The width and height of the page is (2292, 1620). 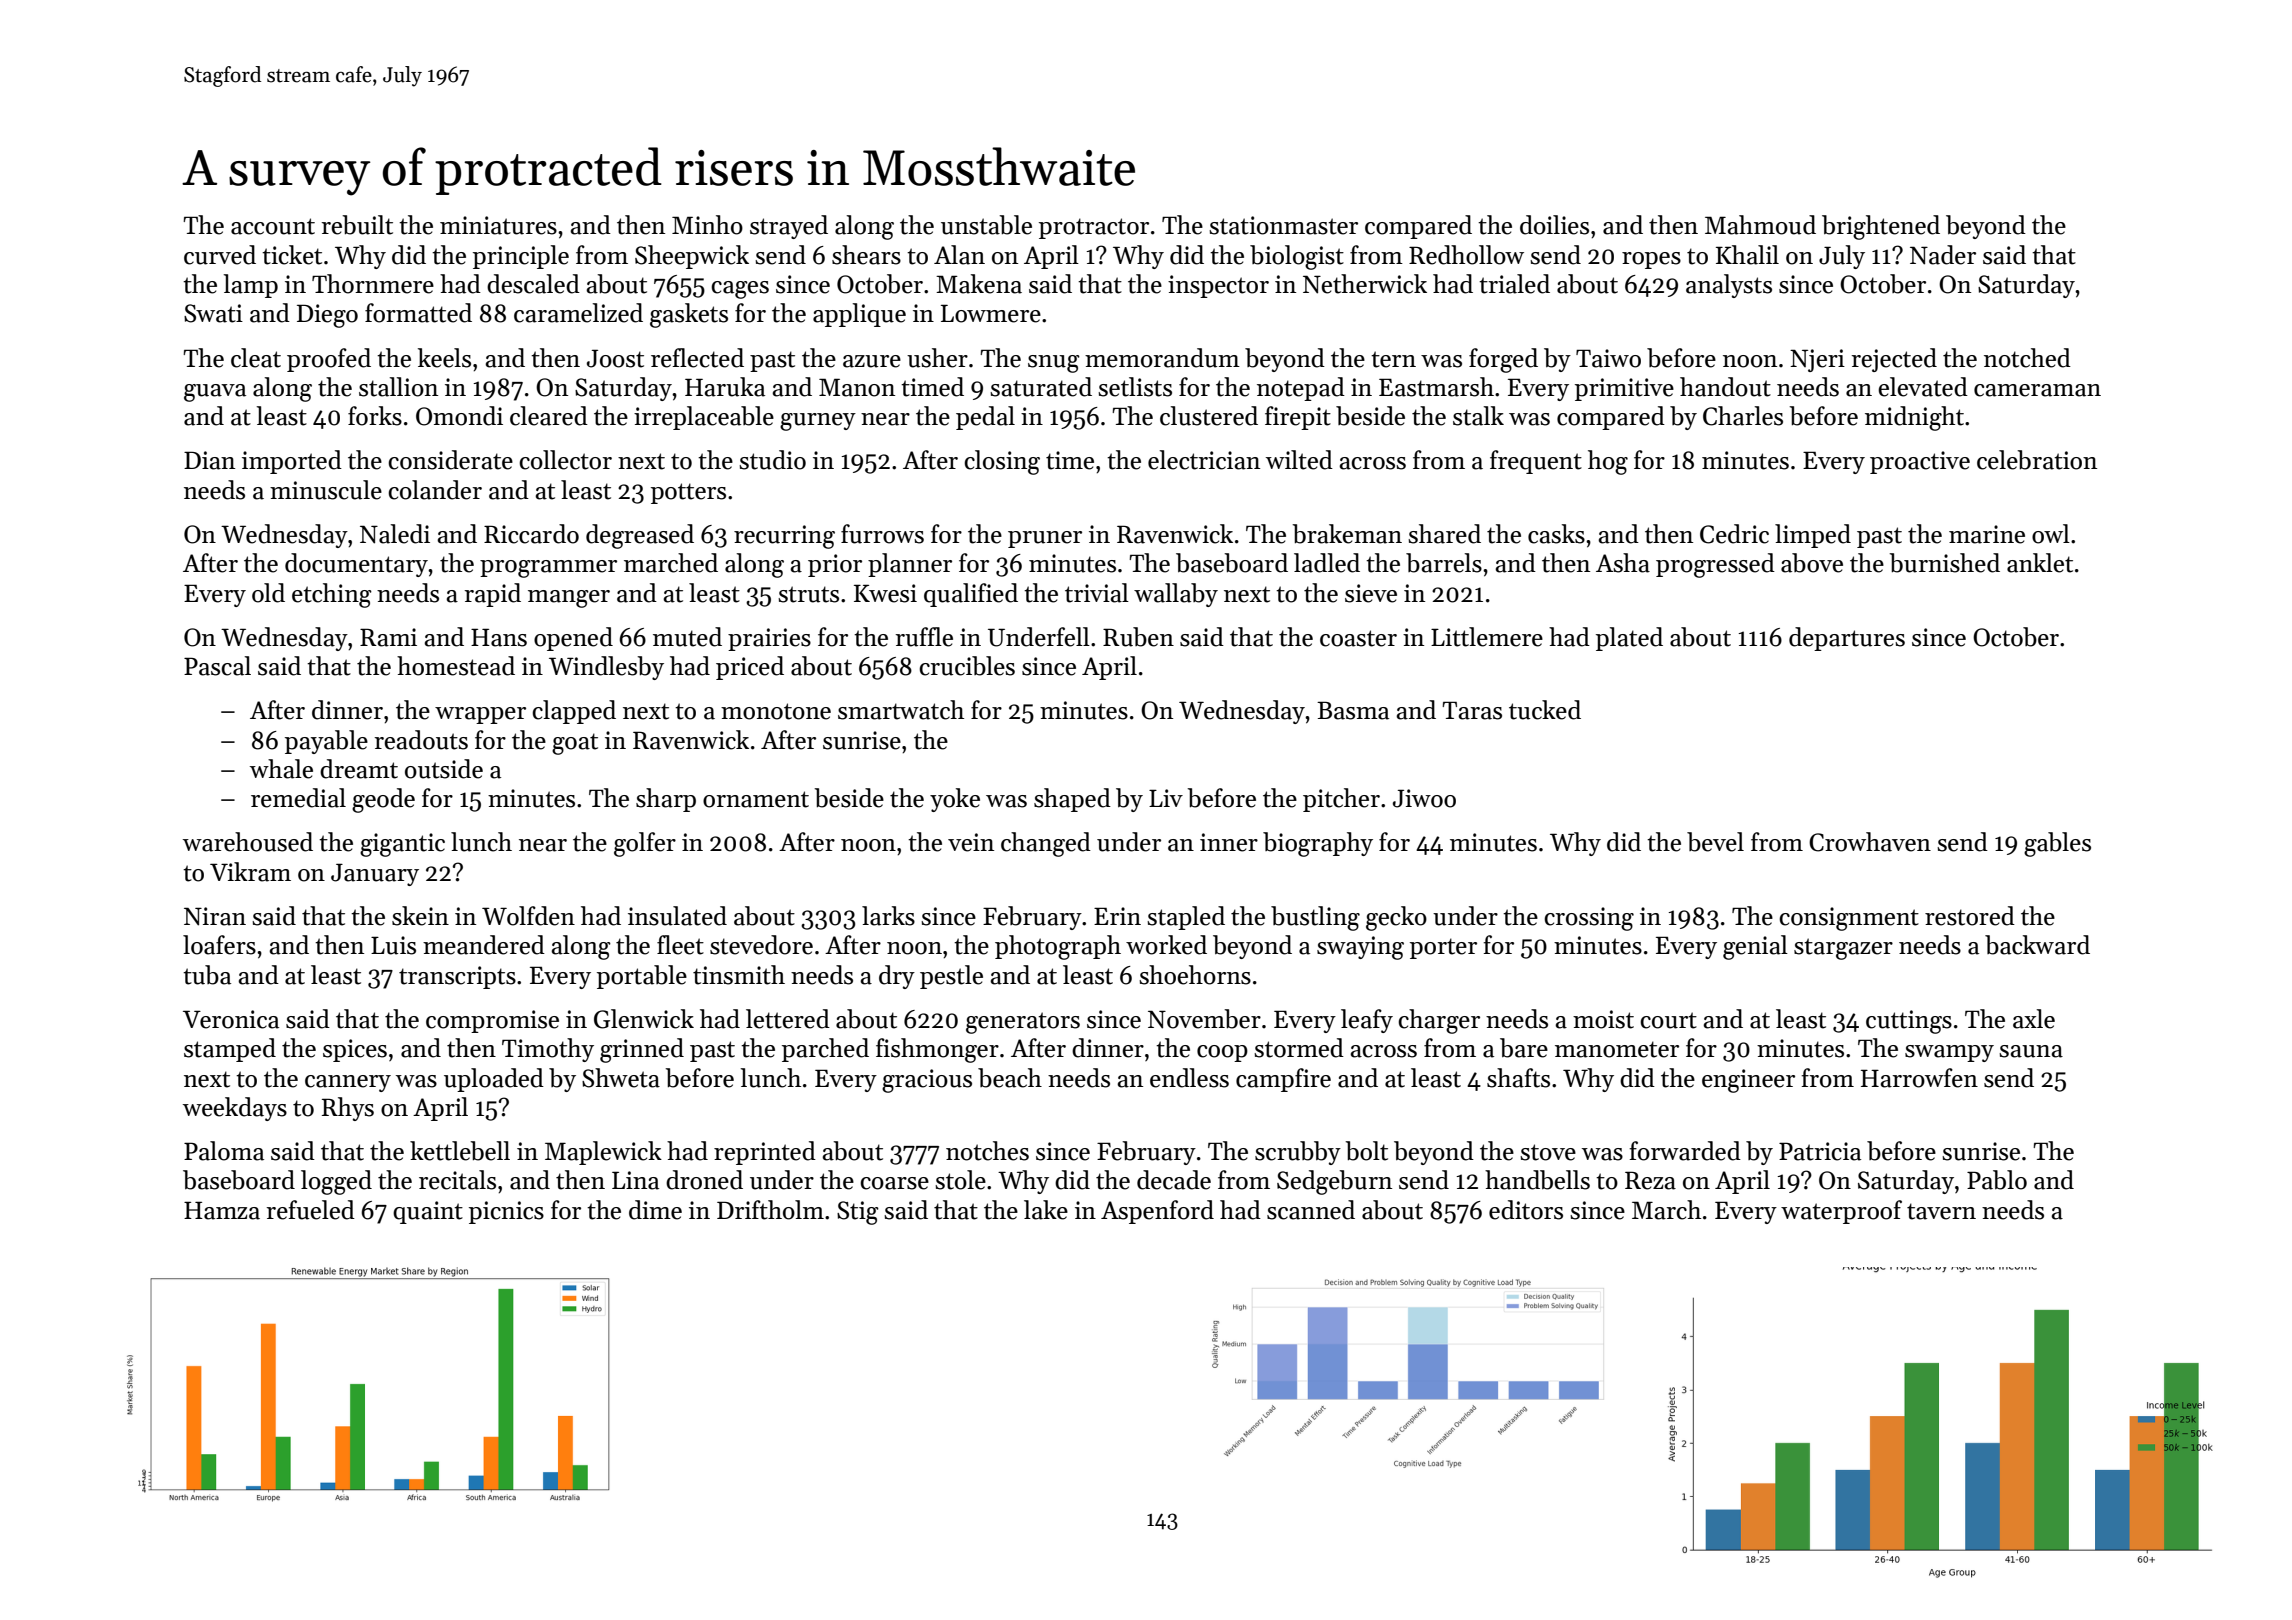 What do you see at coordinates (281, 769) in the page?
I see `whale` at bounding box center [281, 769].
